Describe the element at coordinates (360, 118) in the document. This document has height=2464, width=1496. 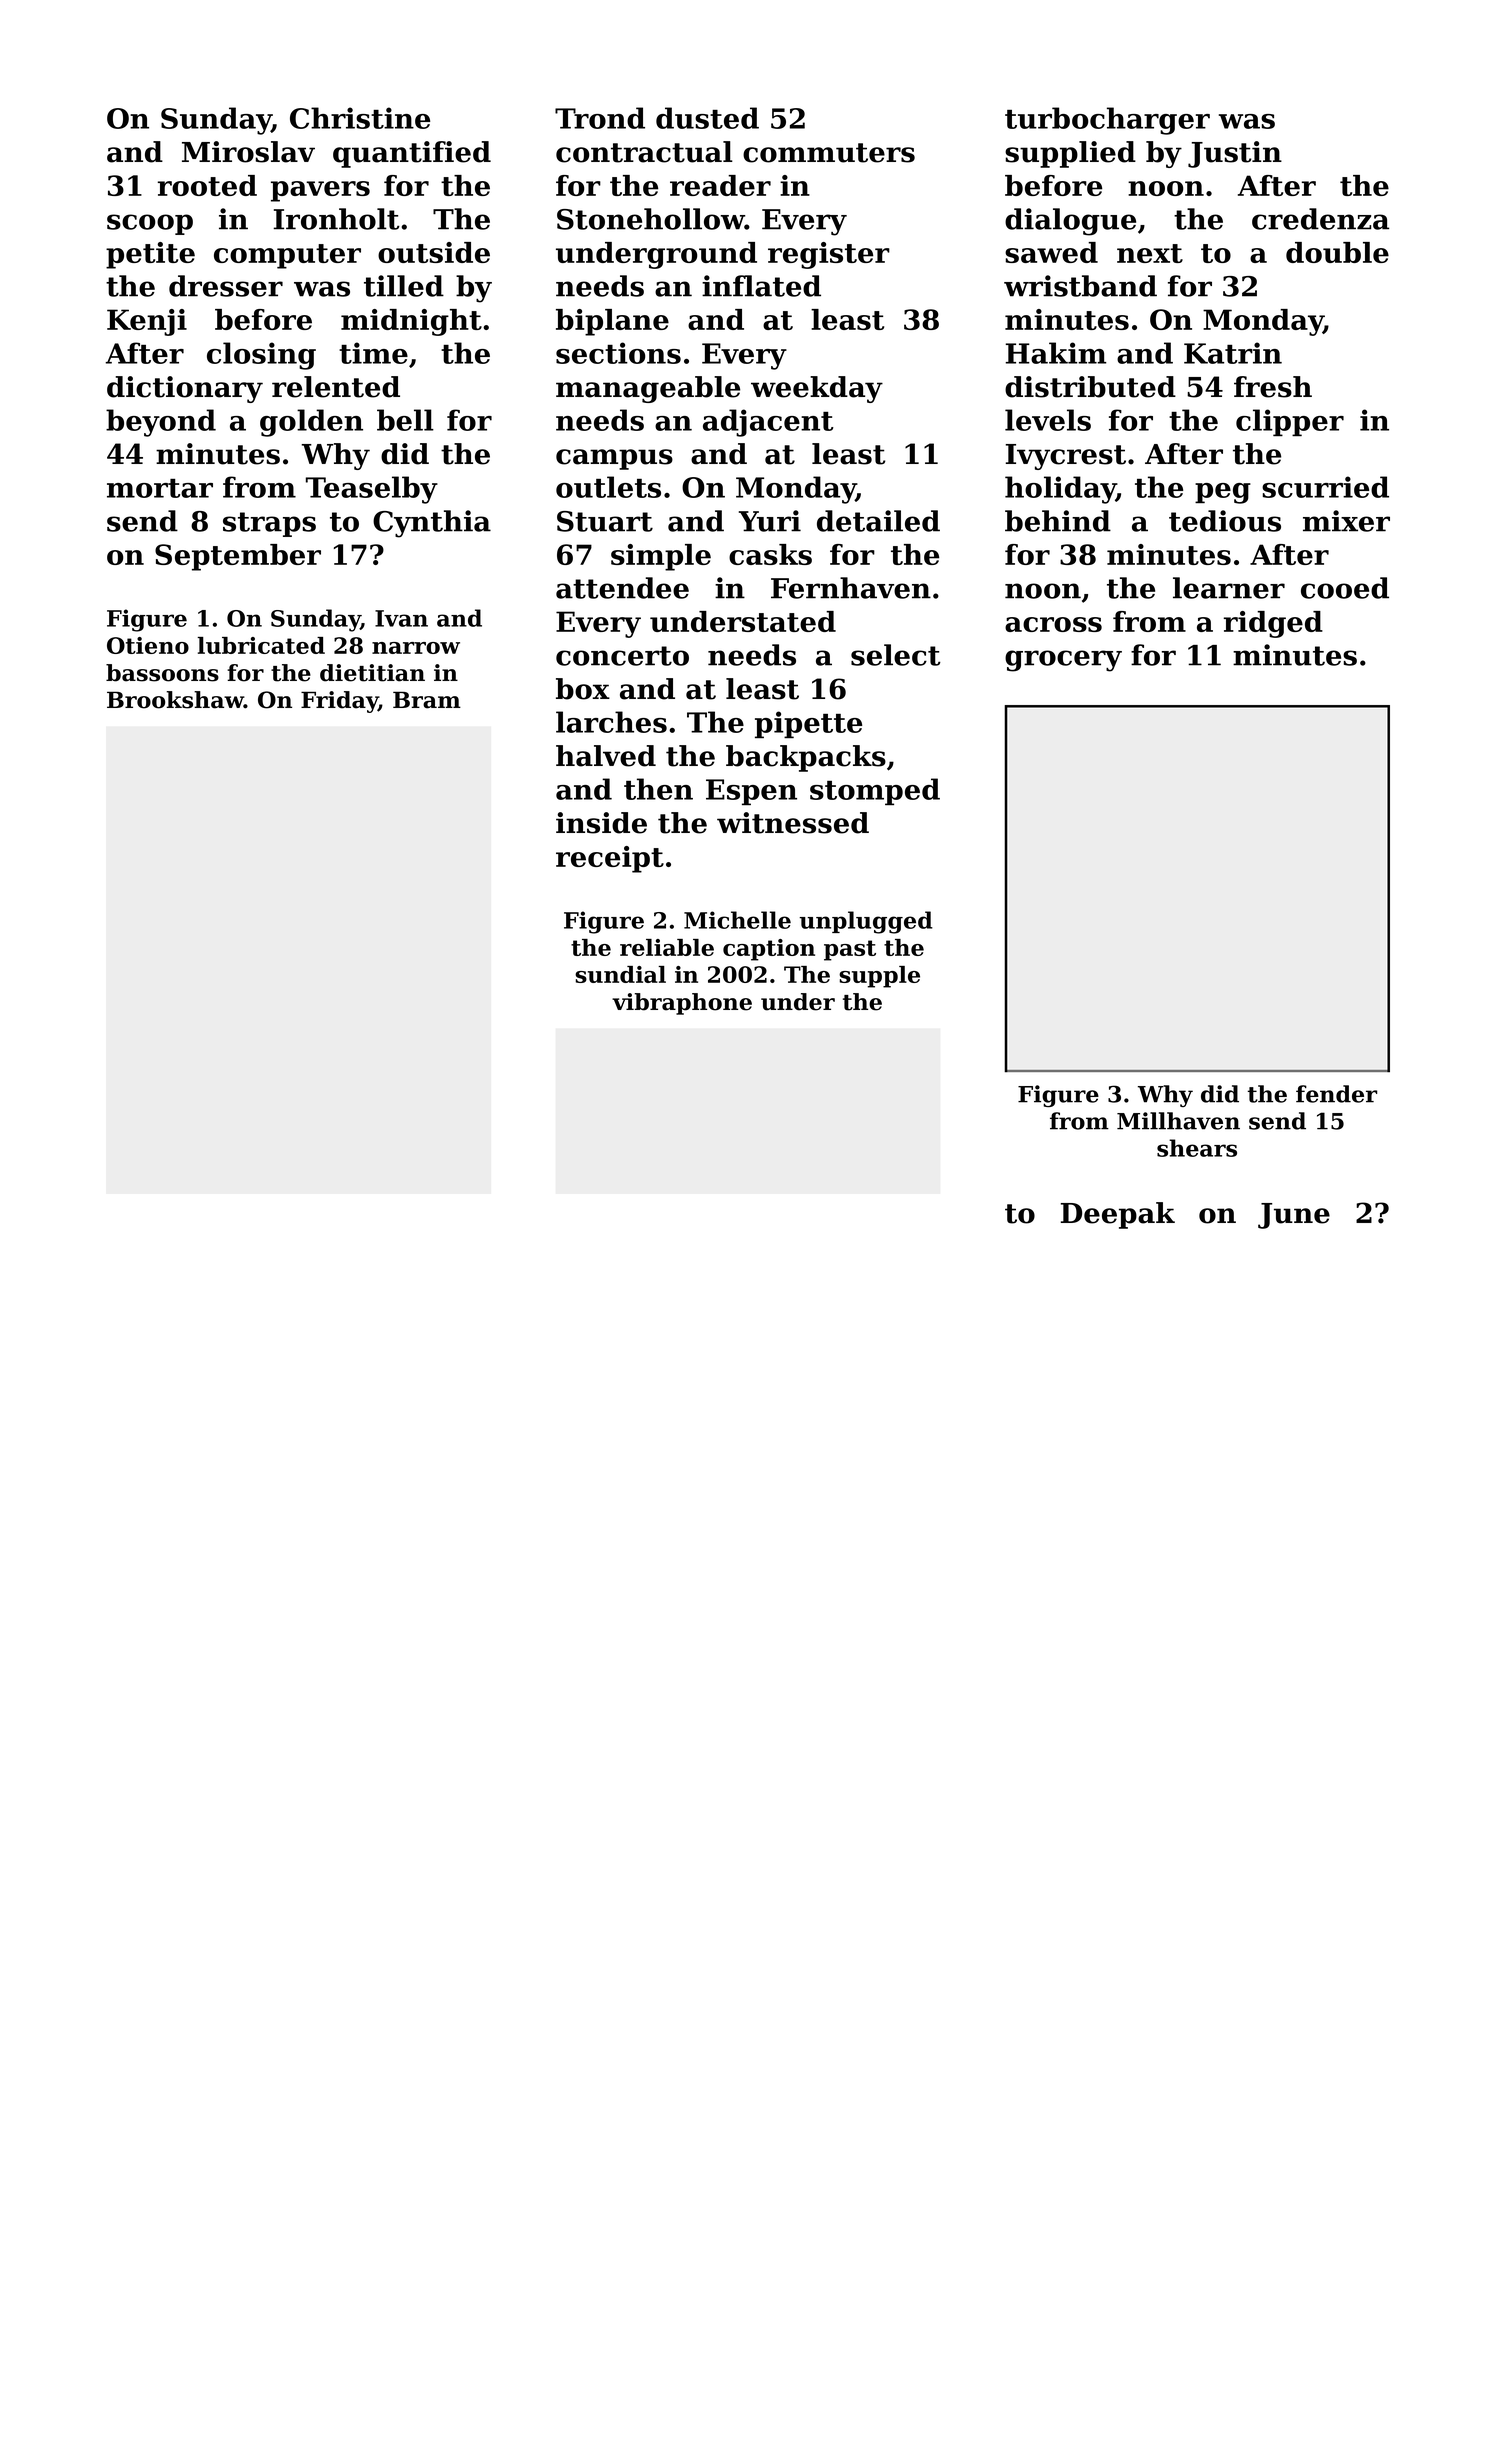
I see `Christine` at that location.
